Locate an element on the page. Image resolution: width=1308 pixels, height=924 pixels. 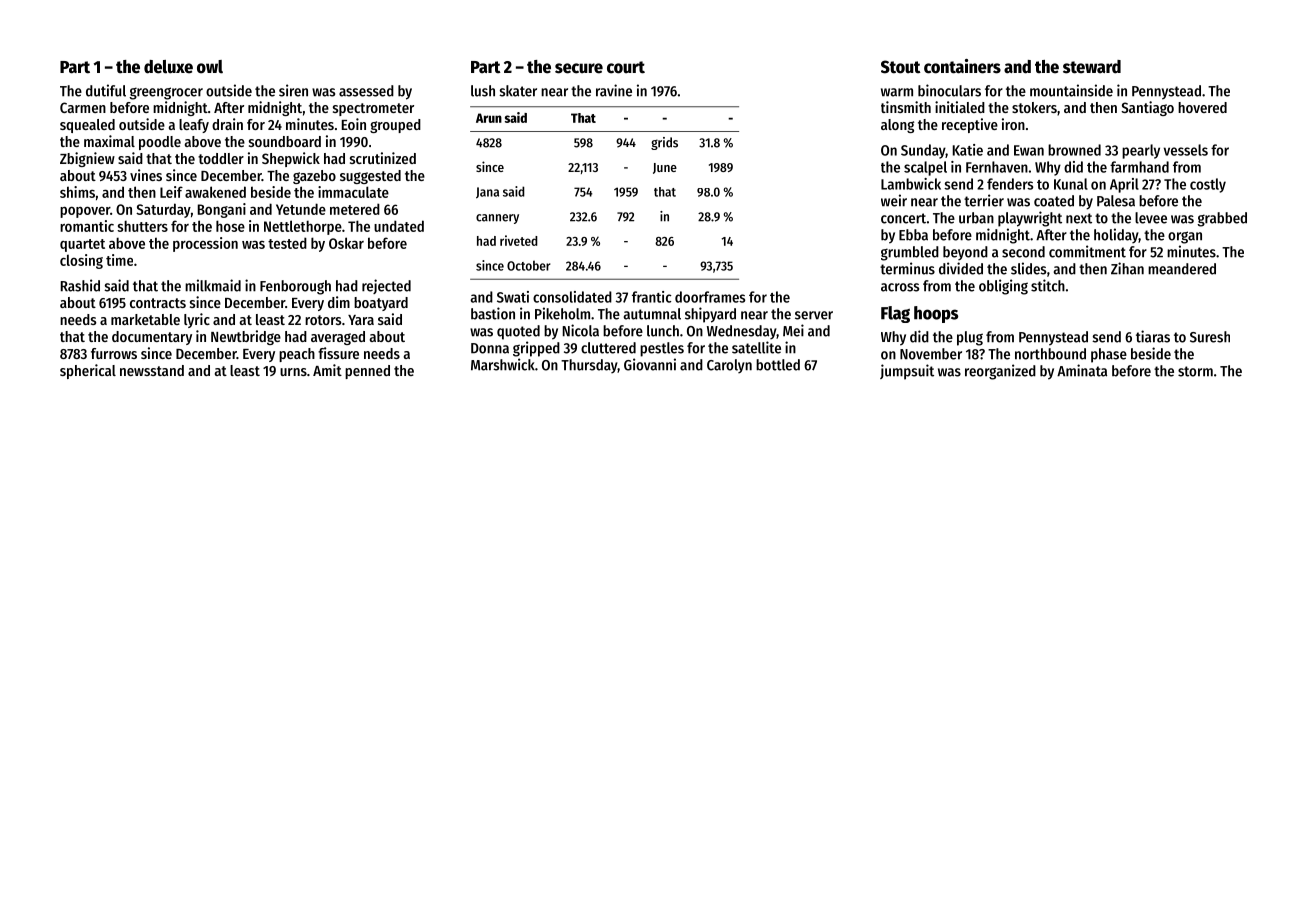
plug is located at coordinates (970, 338).
